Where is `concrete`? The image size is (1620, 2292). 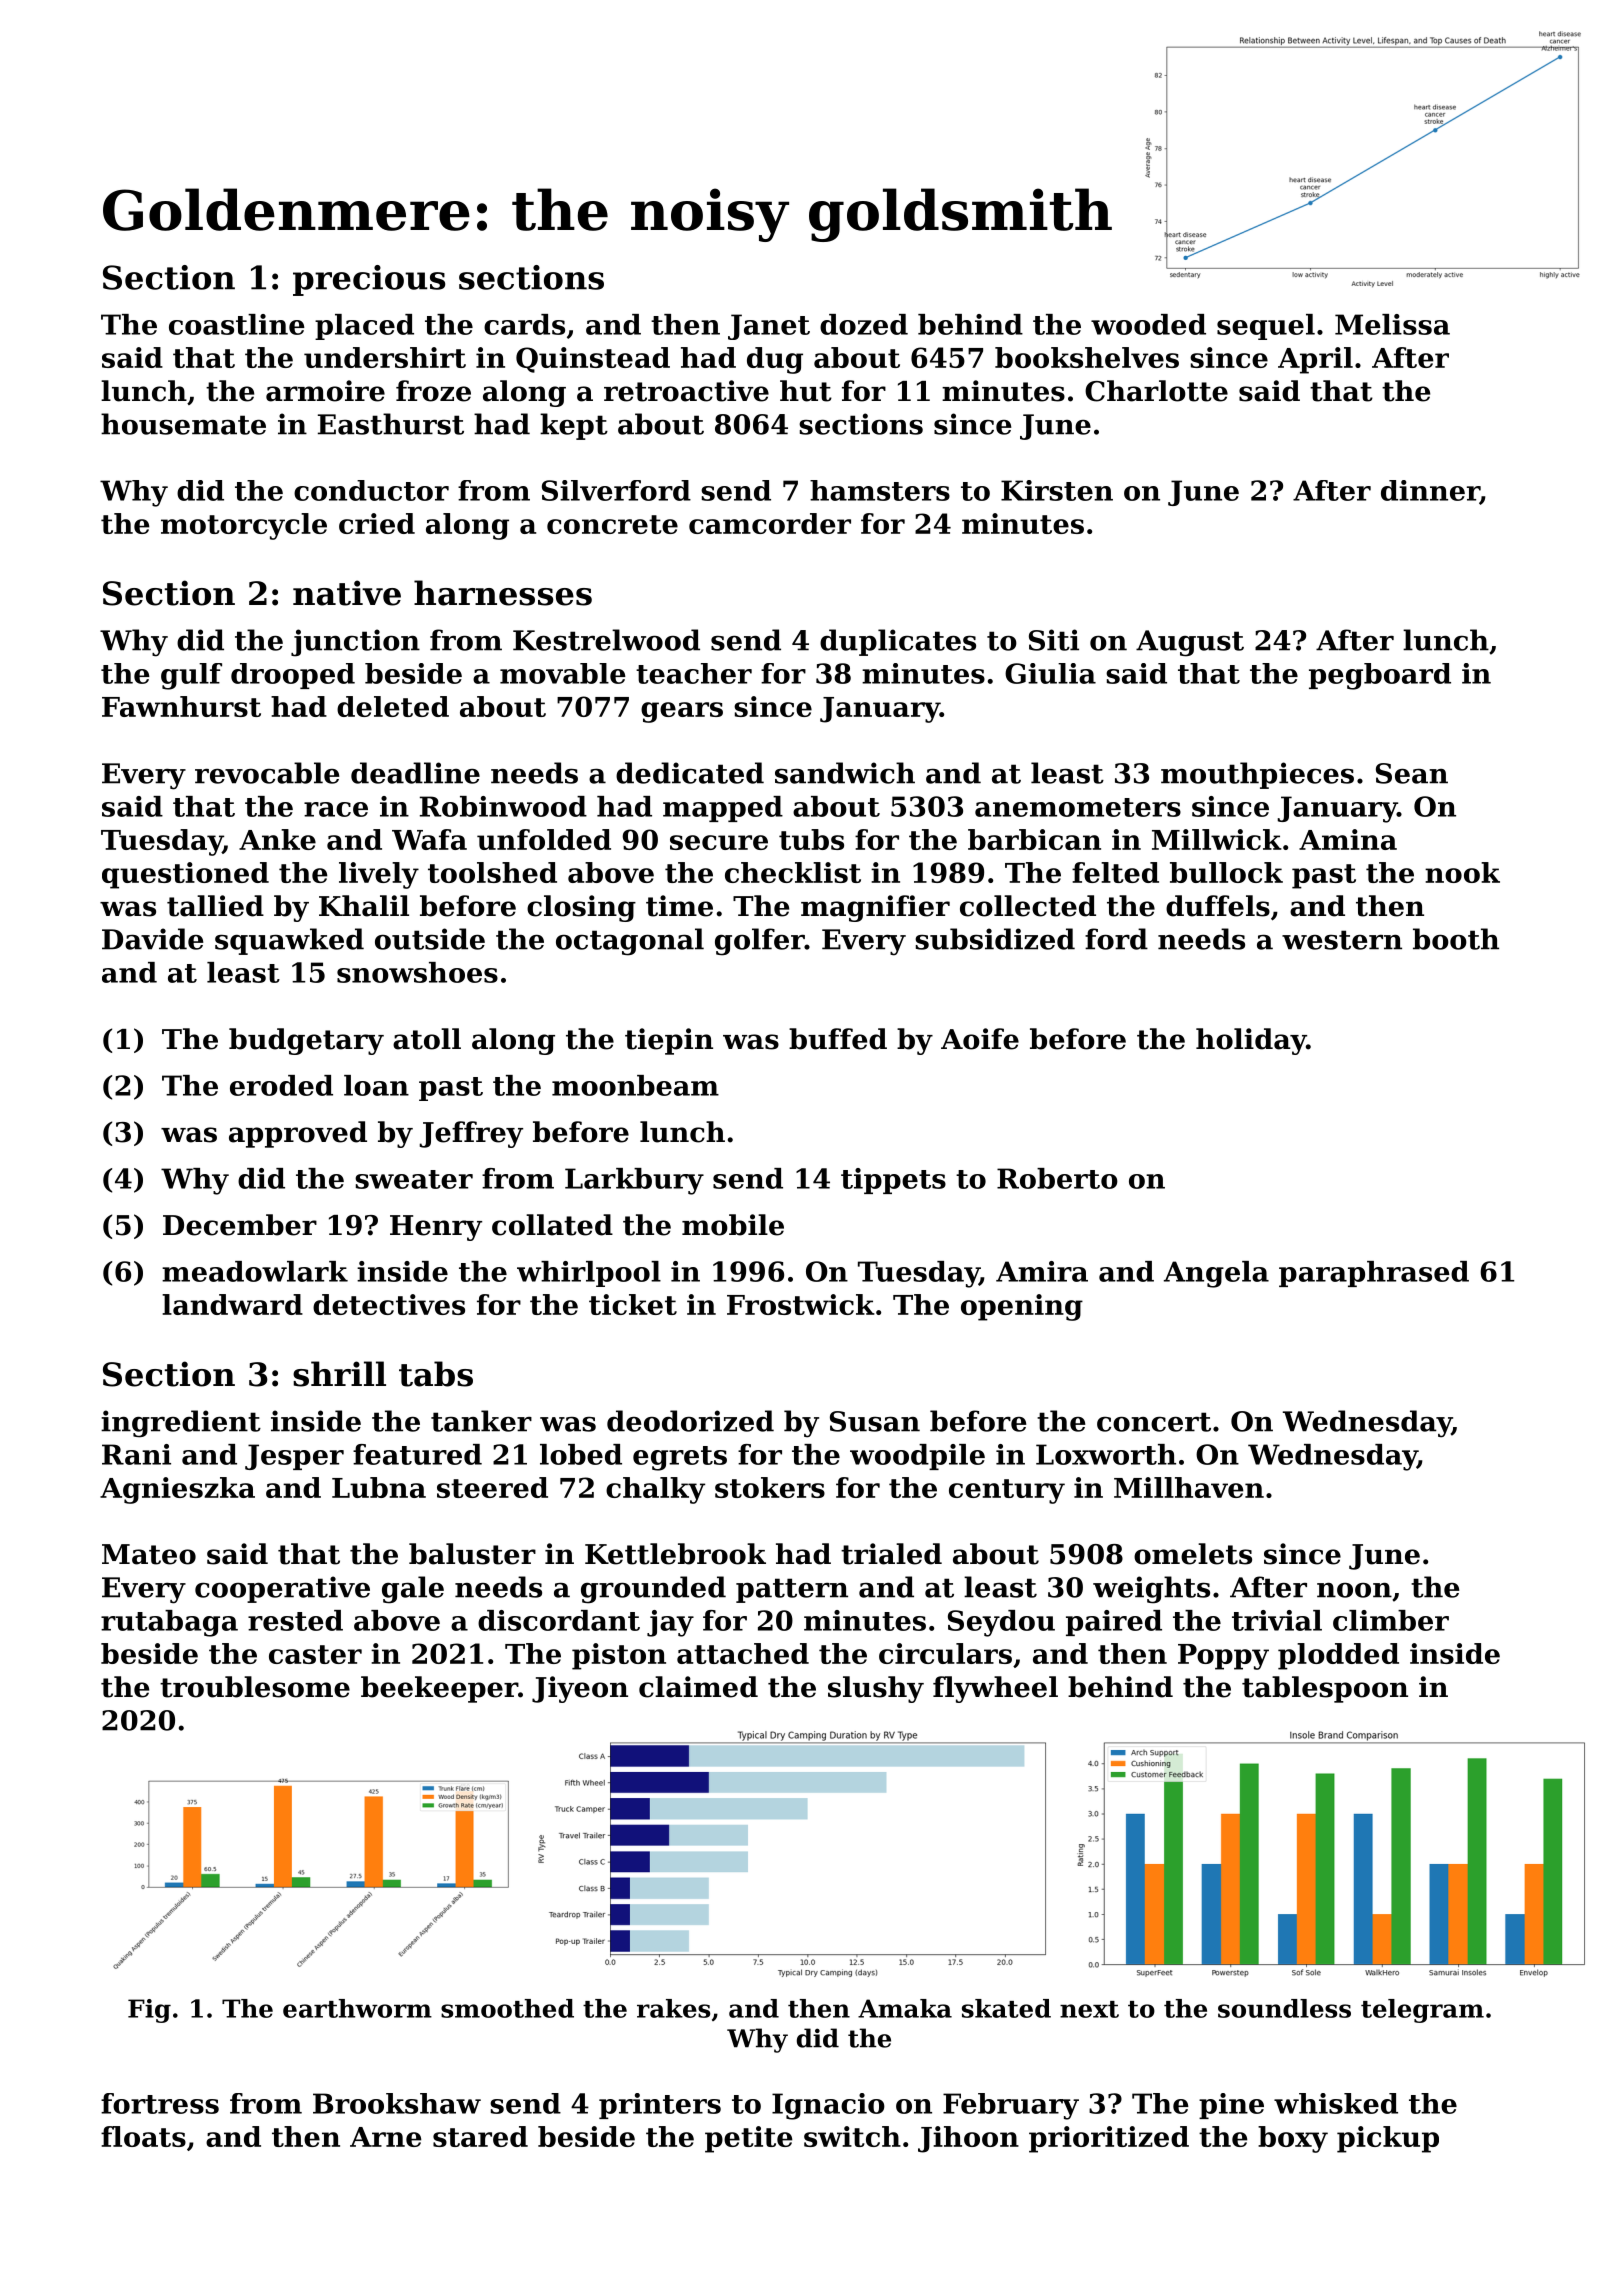
concrete is located at coordinates (612, 524).
